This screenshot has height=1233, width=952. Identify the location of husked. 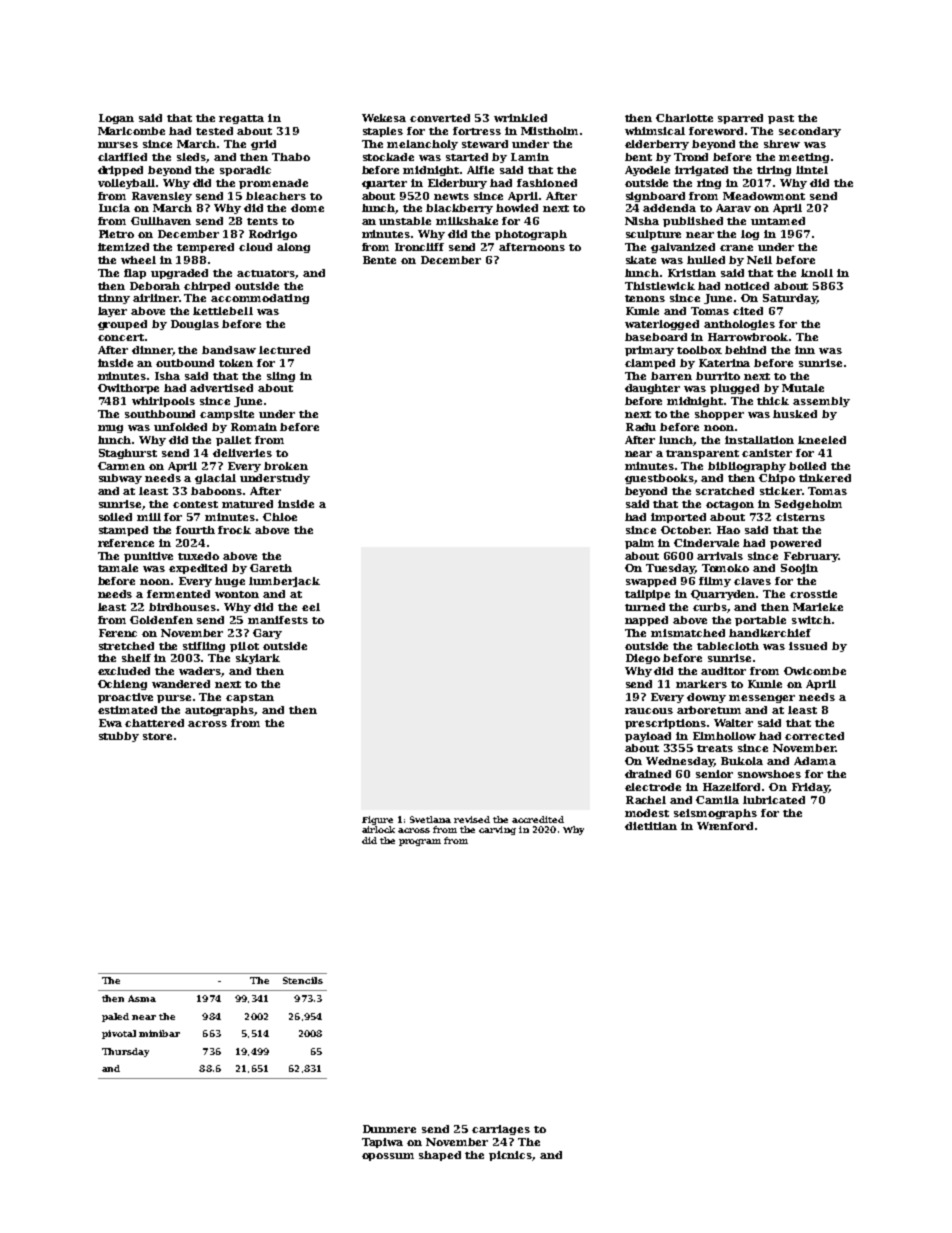
(795, 414).
